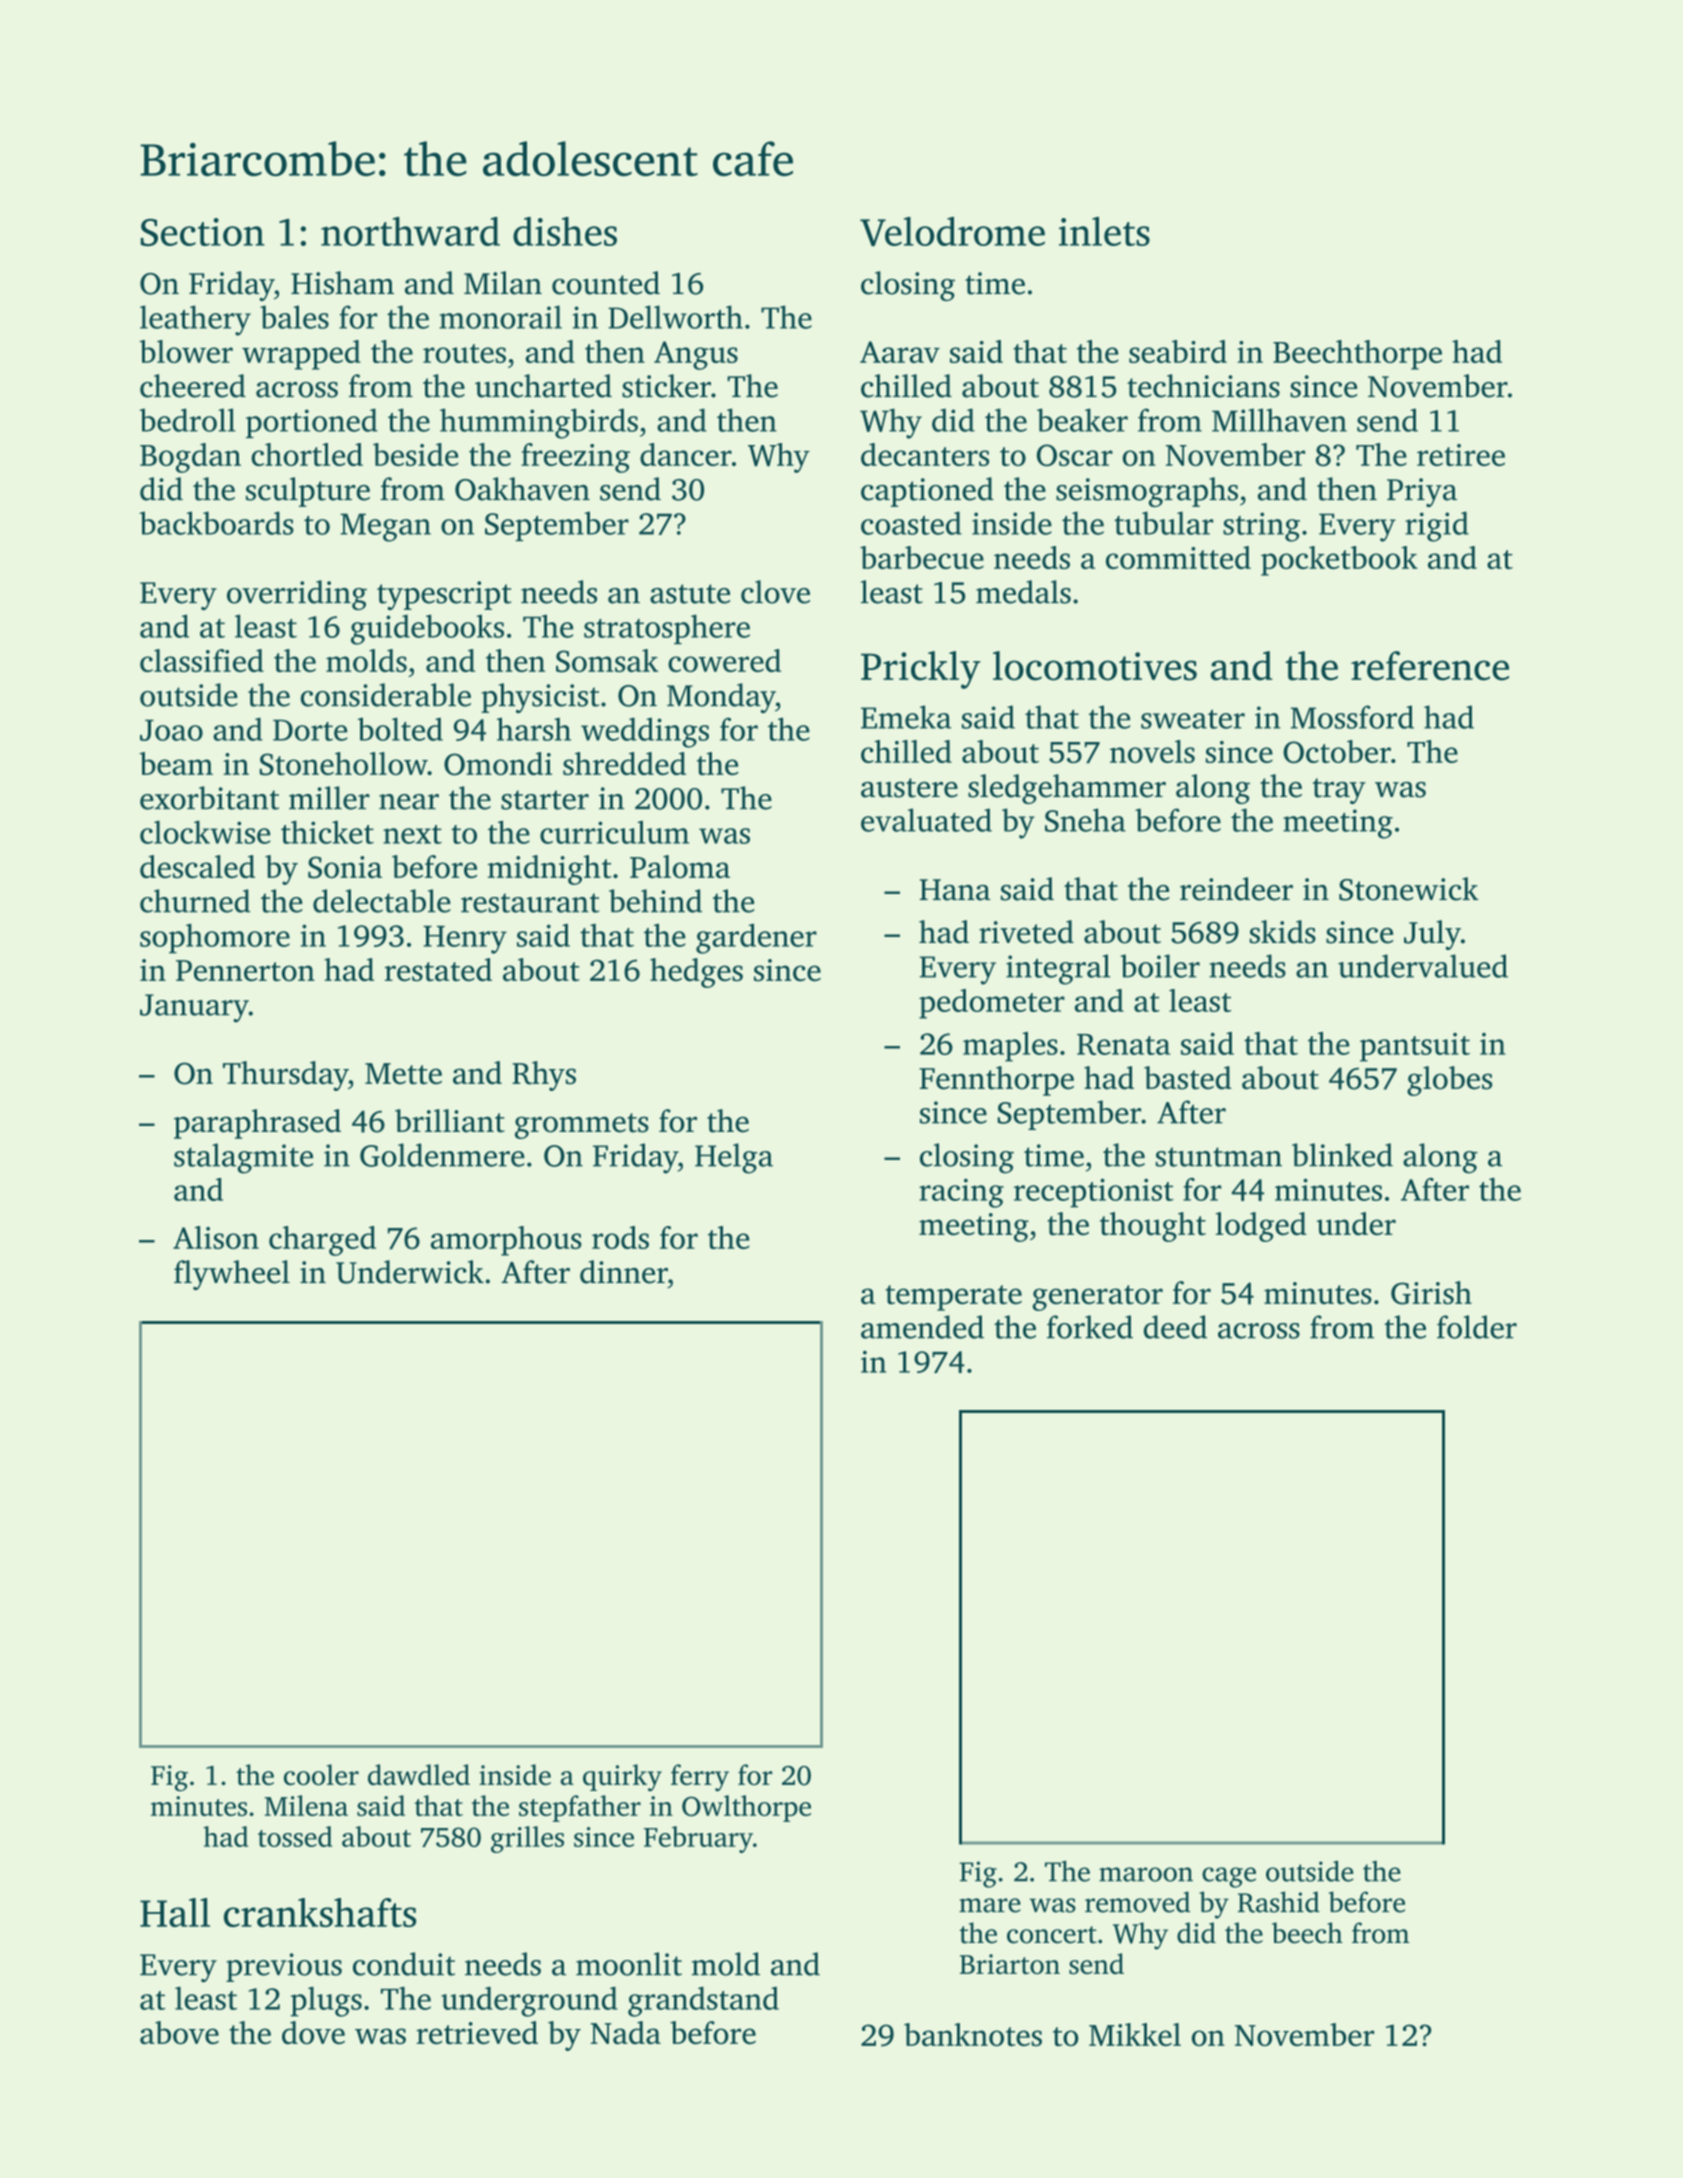 The image size is (1683, 2178). What do you see at coordinates (1175, 1327) in the screenshot?
I see `deed` at bounding box center [1175, 1327].
